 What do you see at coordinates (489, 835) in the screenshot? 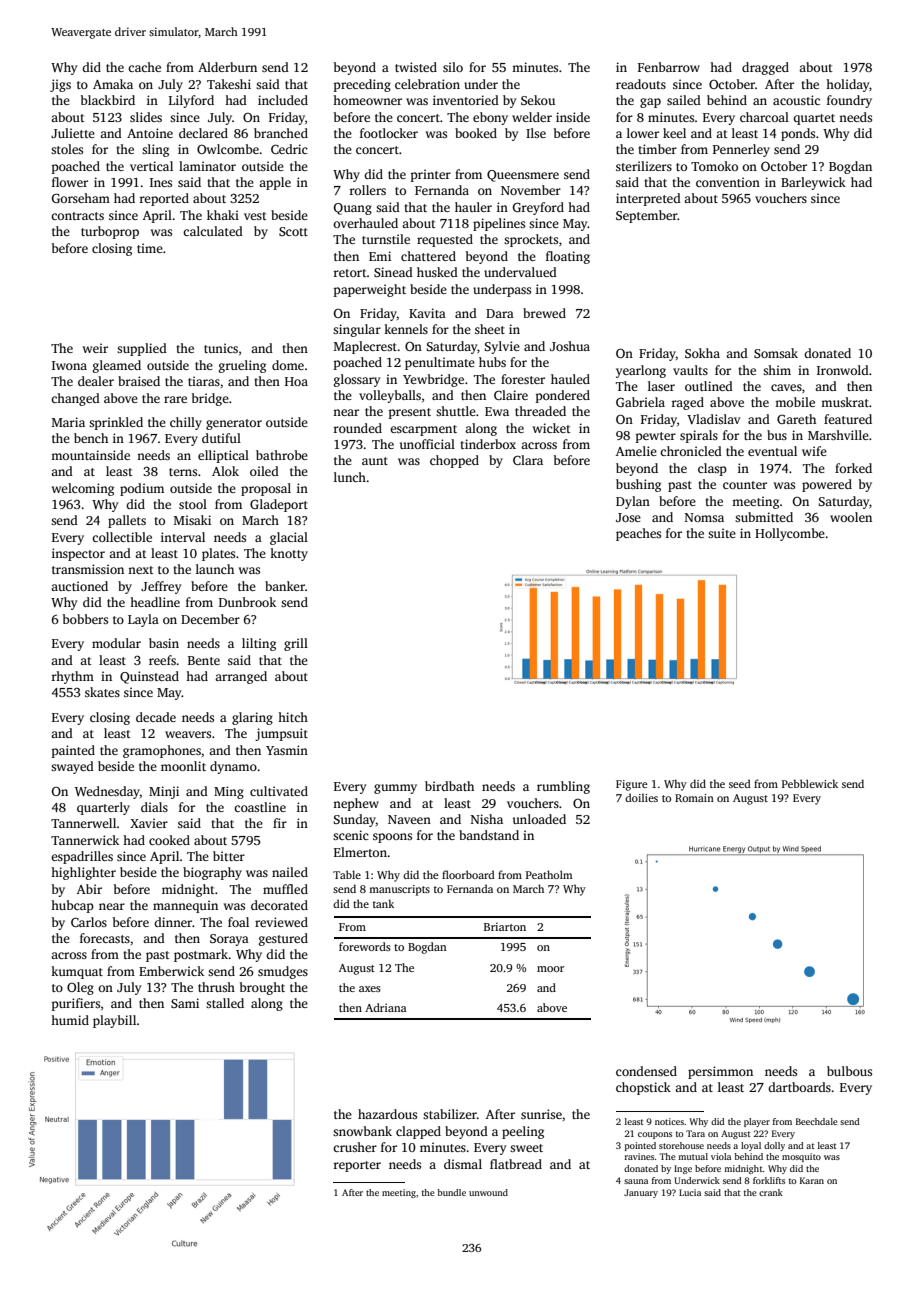
I see `bandstand` at bounding box center [489, 835].
